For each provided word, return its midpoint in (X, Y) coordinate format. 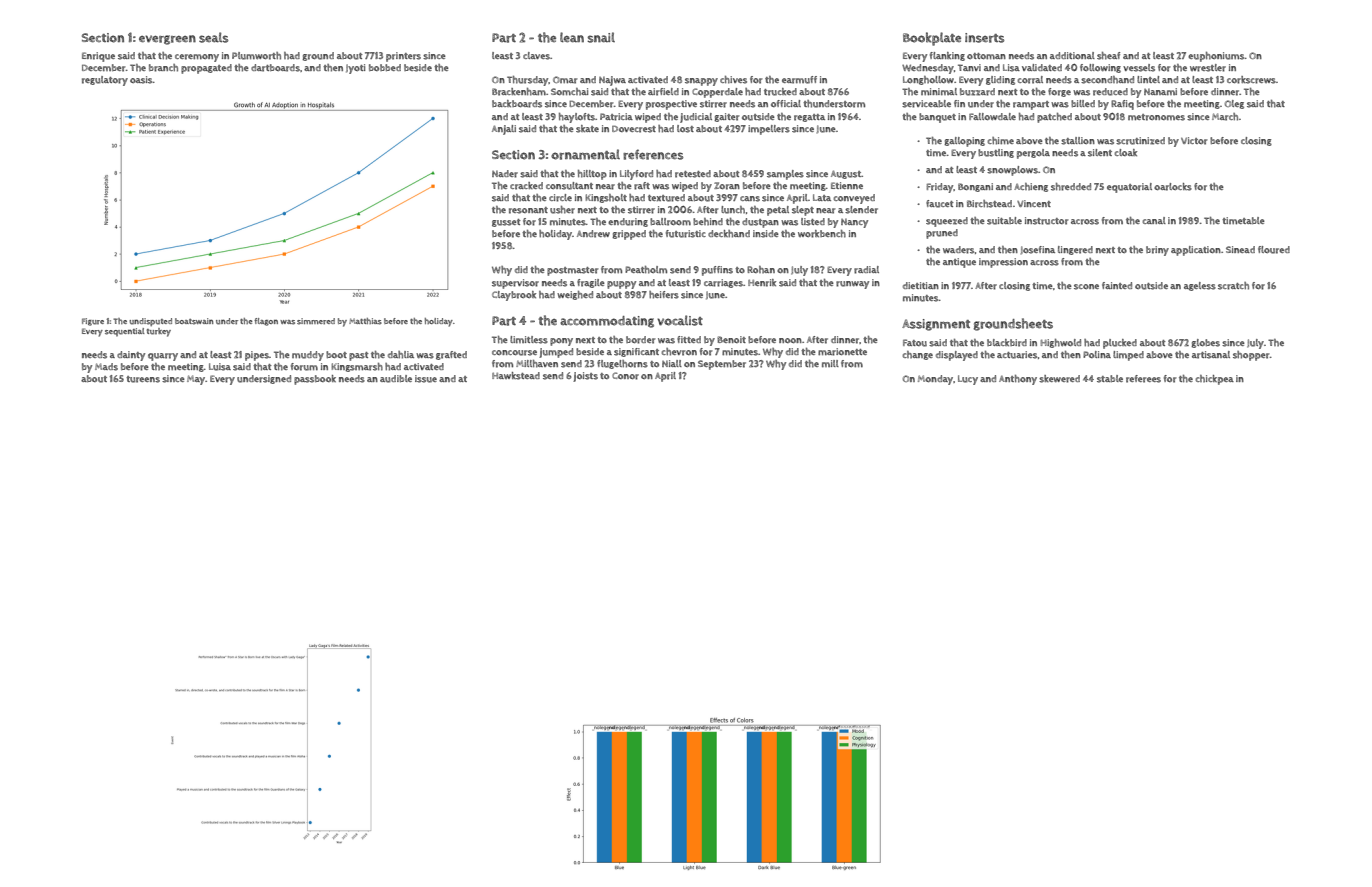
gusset (506, 223)
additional (1072, 55)
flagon (266, 322)
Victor (1194, 141)
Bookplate (932, 39)
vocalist (680, 320)
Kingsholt (606, 198)
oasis (141, 80)
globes (1205, 343)
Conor (625, 376)
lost (685, 129)
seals (213, 37)
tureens (143, 379)
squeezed (947, 222)
